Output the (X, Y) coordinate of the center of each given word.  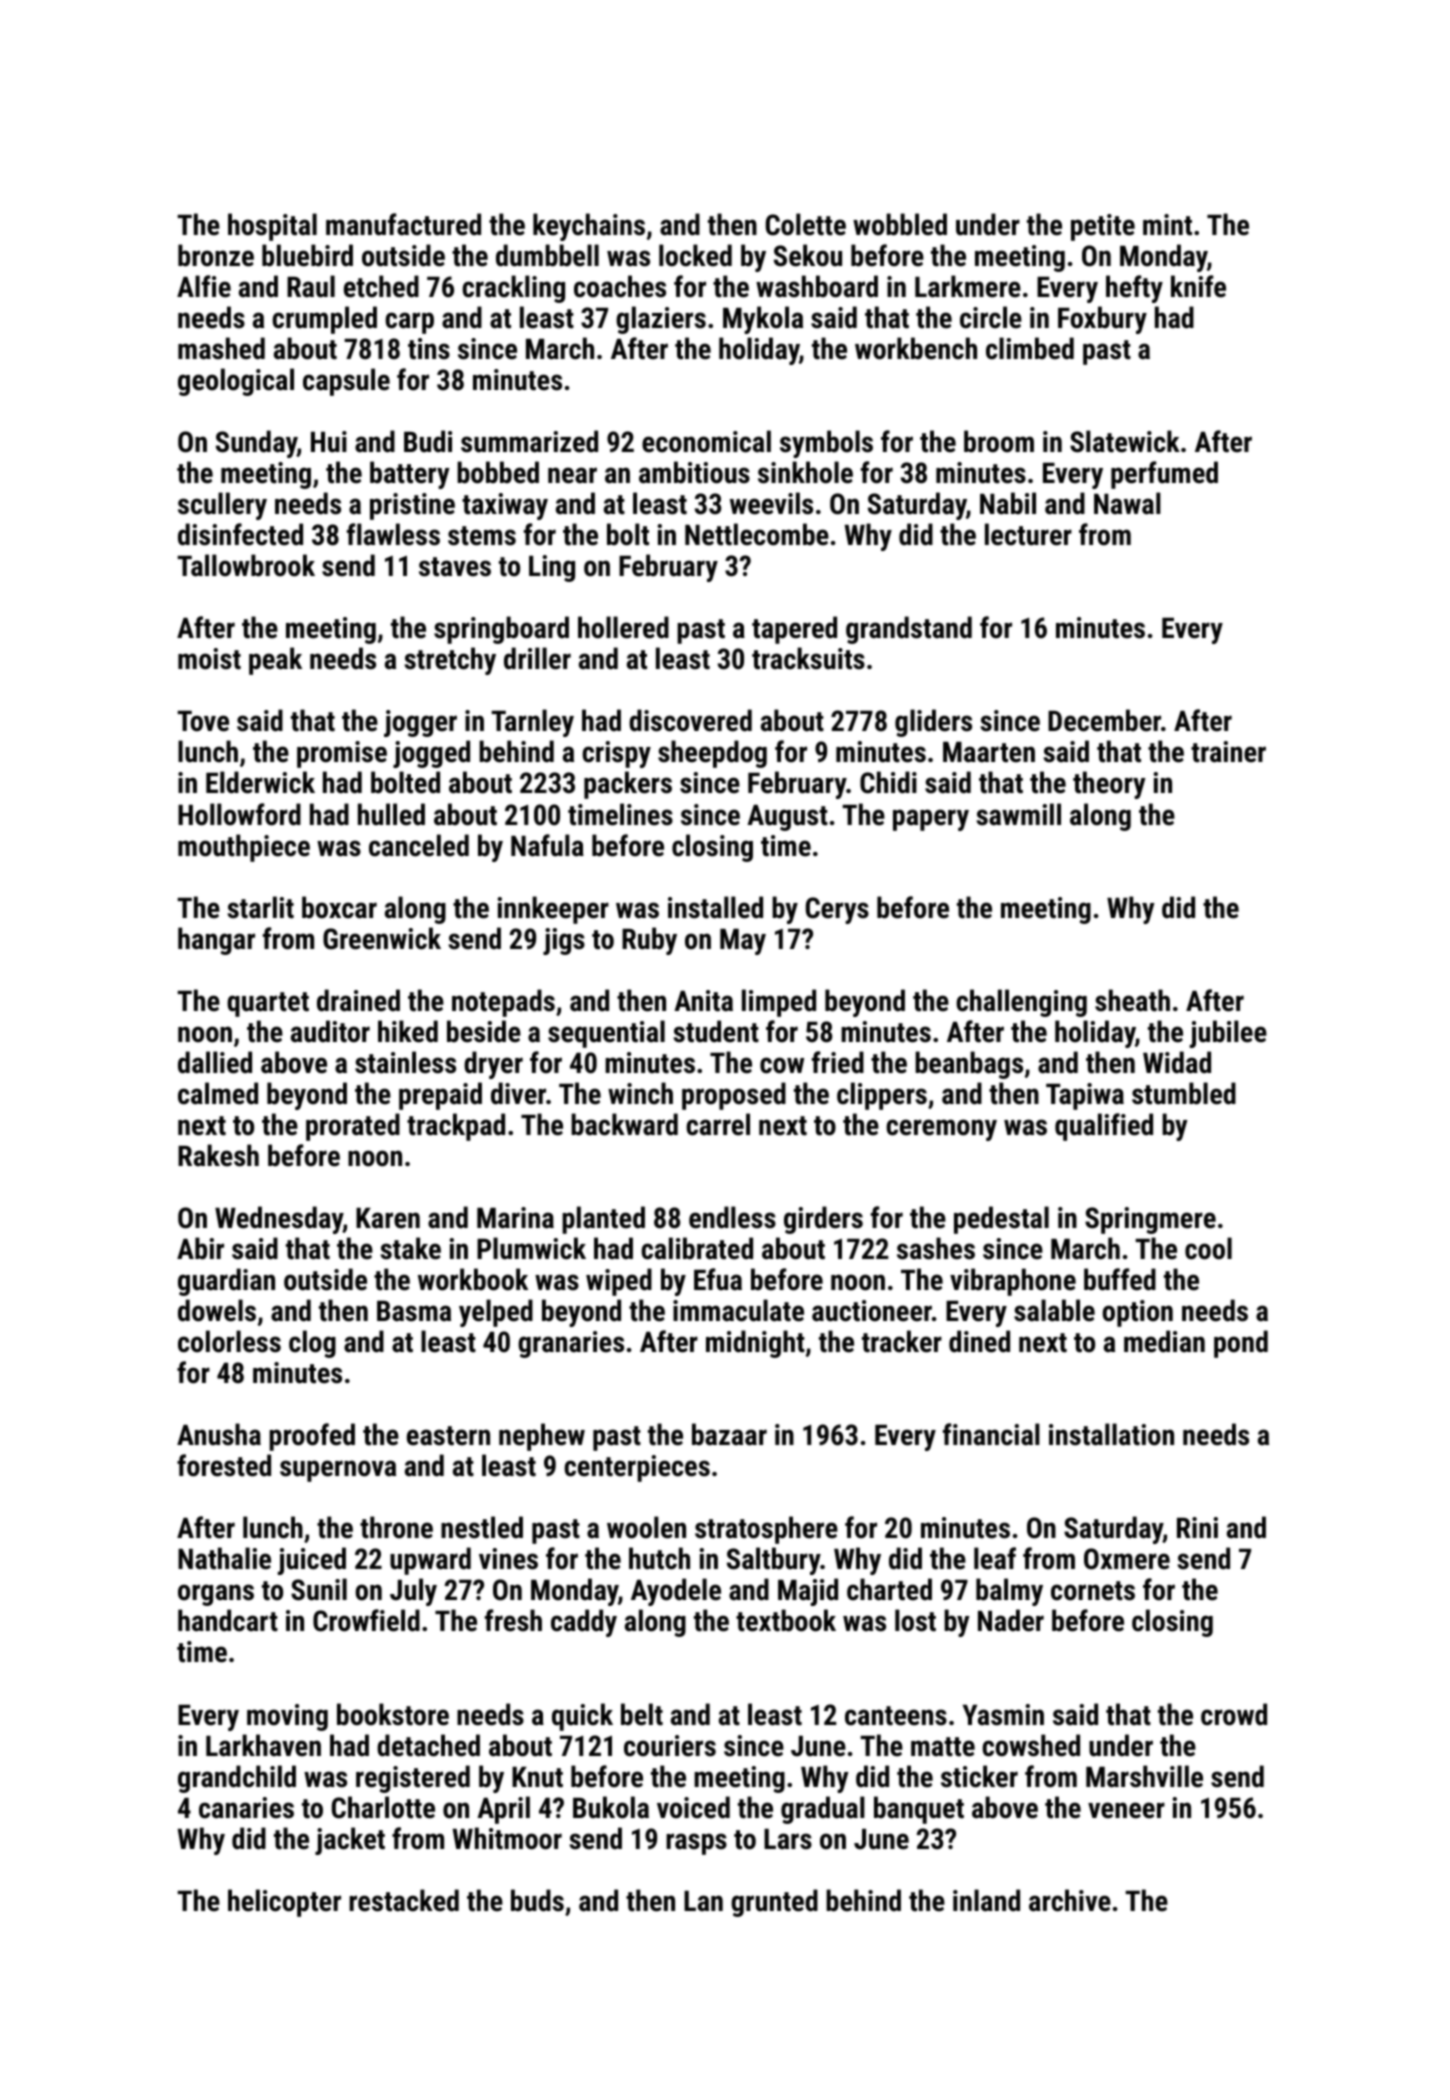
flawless (393, 534)
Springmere (1150, 1220)
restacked (404, 1900)
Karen (388, 1218)
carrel (718, 1124)
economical (706, 441)
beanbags (969, 1065)
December (1104, 720)
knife (1198, 286)
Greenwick (382, 938)
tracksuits (808, 658)
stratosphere (766, 1530)
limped (779, 1003)
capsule (346, 382)
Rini (1197, 1527)
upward (430, 1561)
